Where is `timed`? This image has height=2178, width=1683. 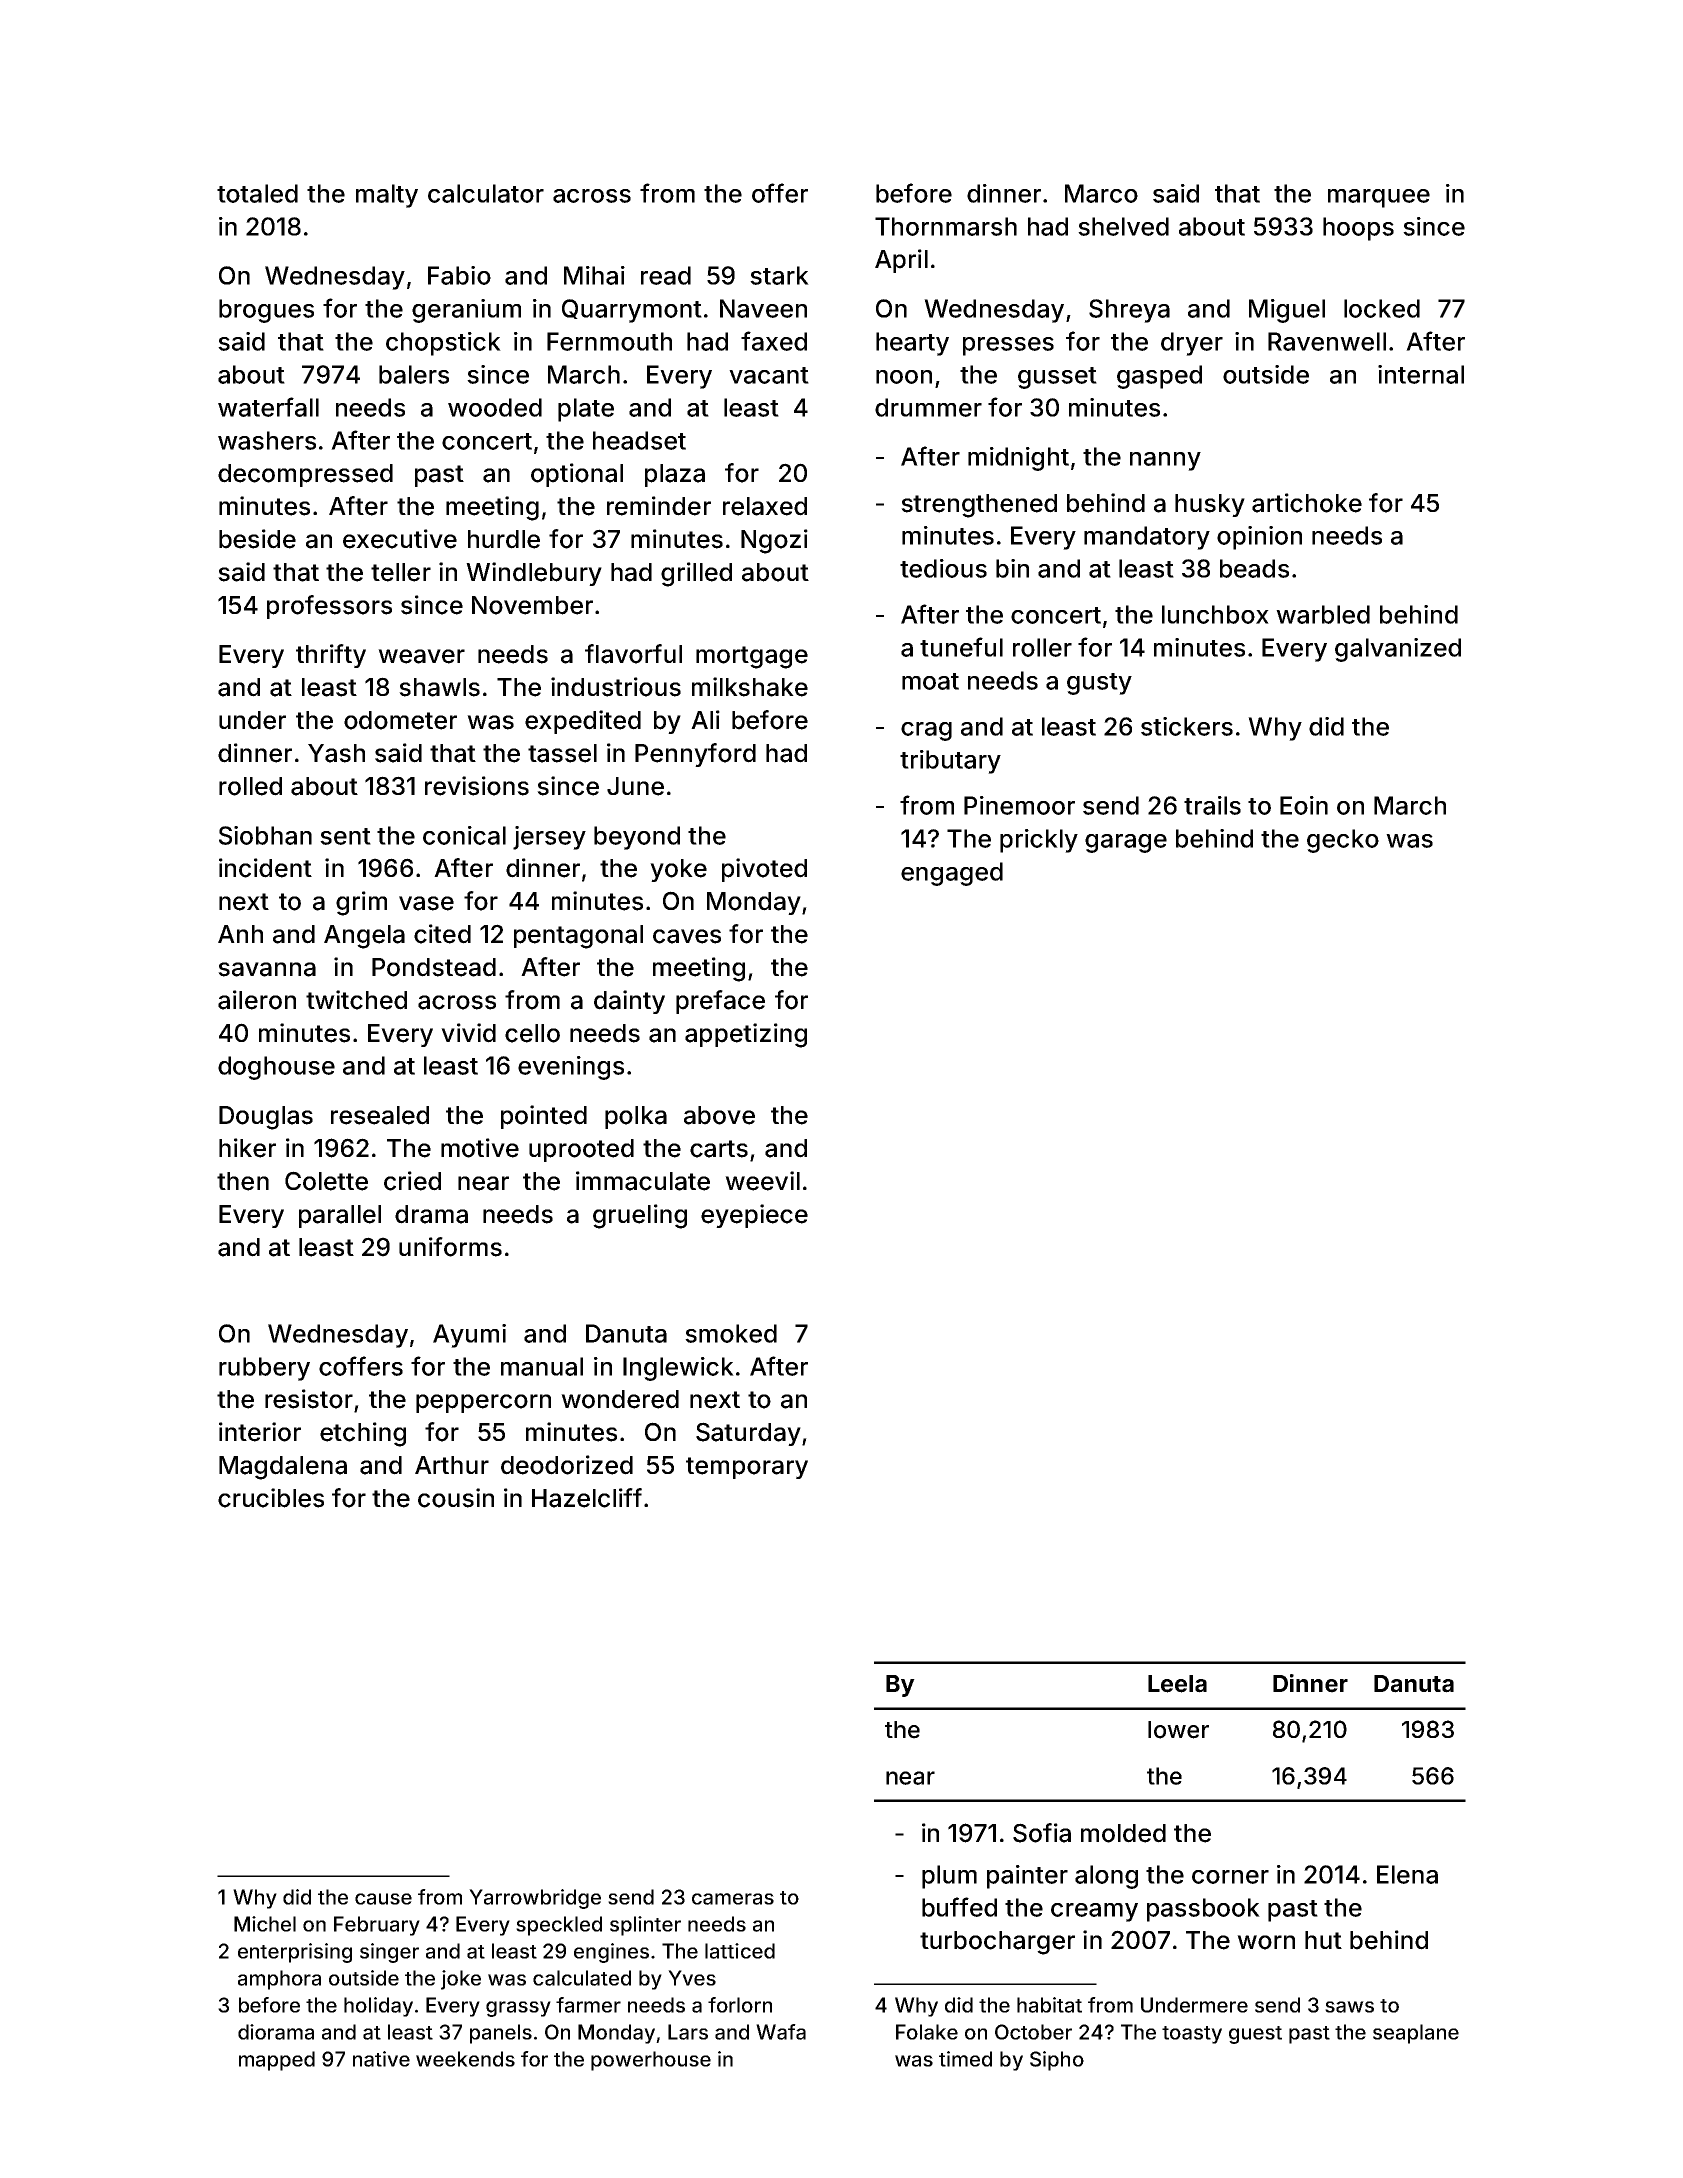
timed is located at coordinates (965, 2059).
